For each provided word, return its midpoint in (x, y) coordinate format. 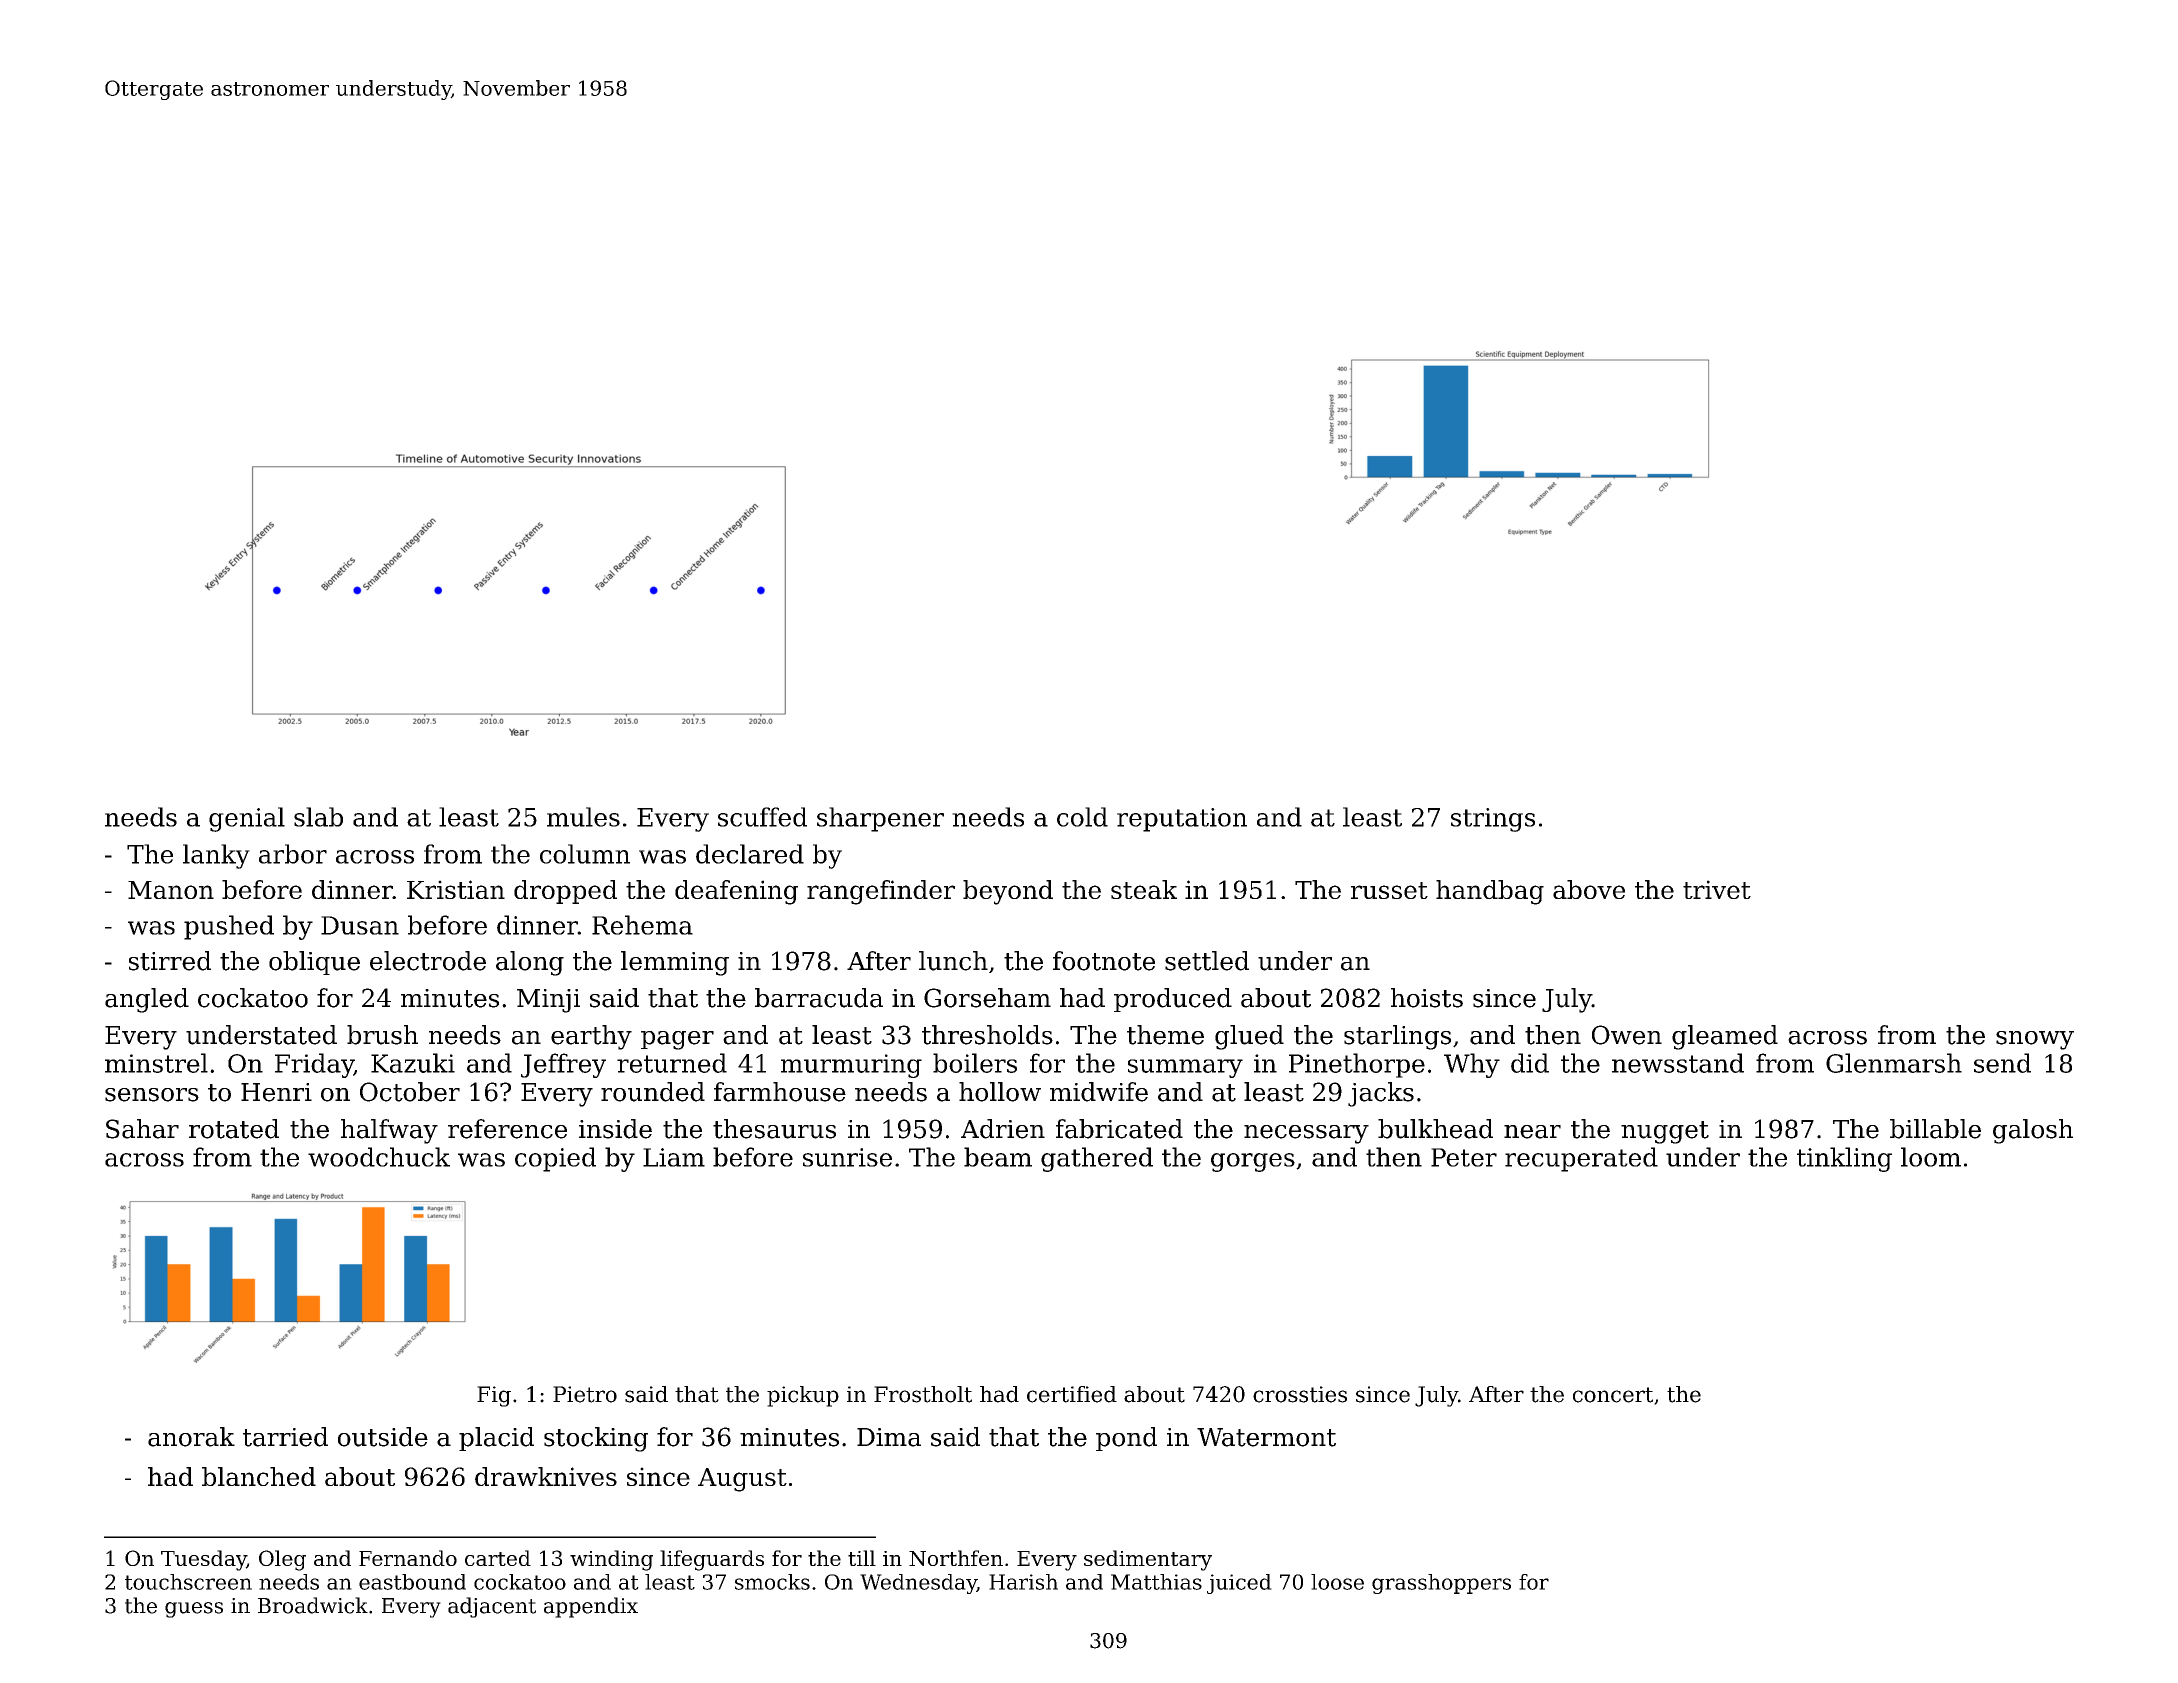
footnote (1104, 961)
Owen (1627, 1035)
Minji (548, 1001)
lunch (953, 961)
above (1589, 889)
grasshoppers (1441, 1584)
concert (1613, 1395)
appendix (591, 1607)
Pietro (585, 1394)
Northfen (956, 1558)
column (585, 854)
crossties (1300, 1394)
